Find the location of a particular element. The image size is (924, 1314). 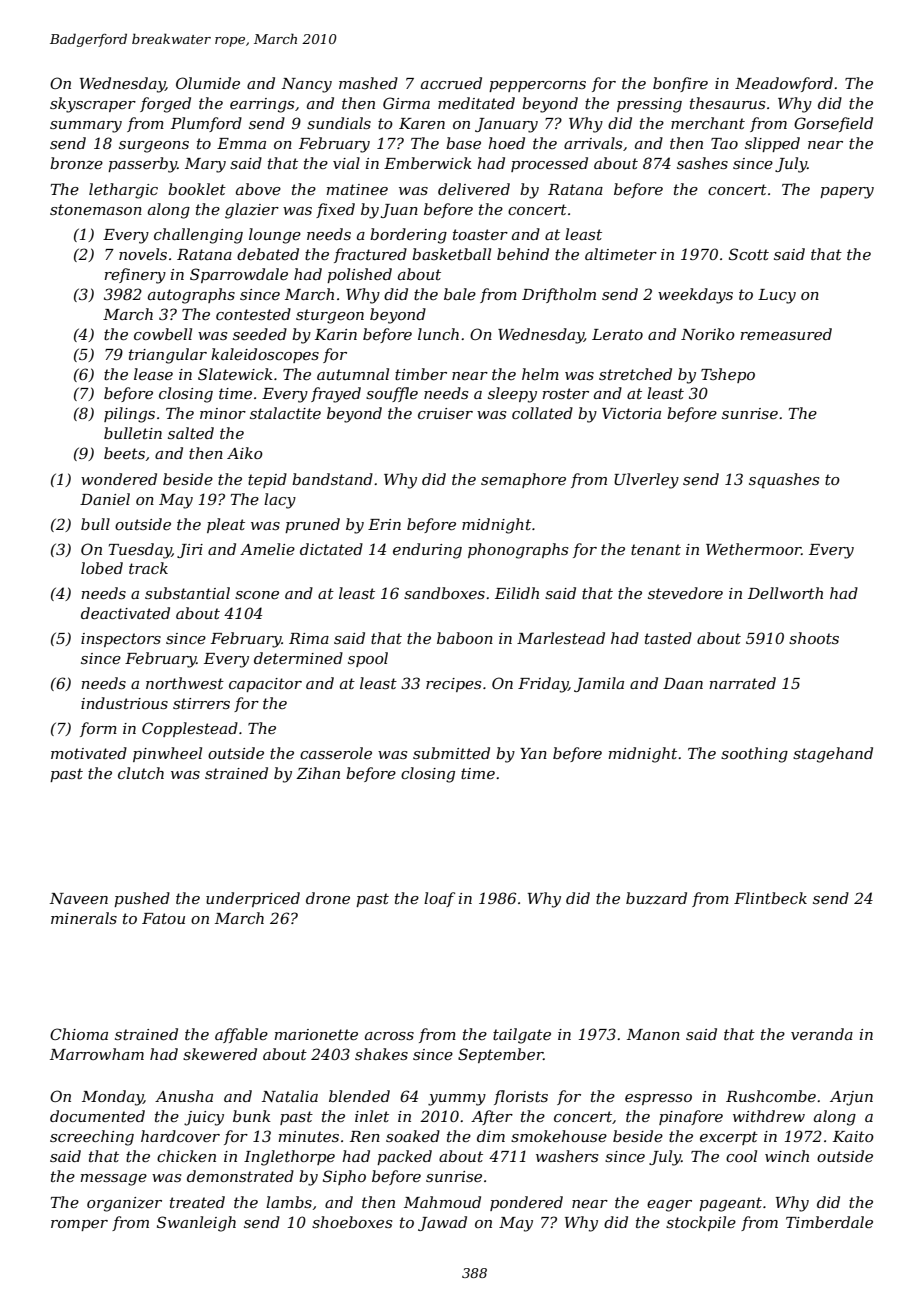

inspectors is located at coordinates (121, 640).
